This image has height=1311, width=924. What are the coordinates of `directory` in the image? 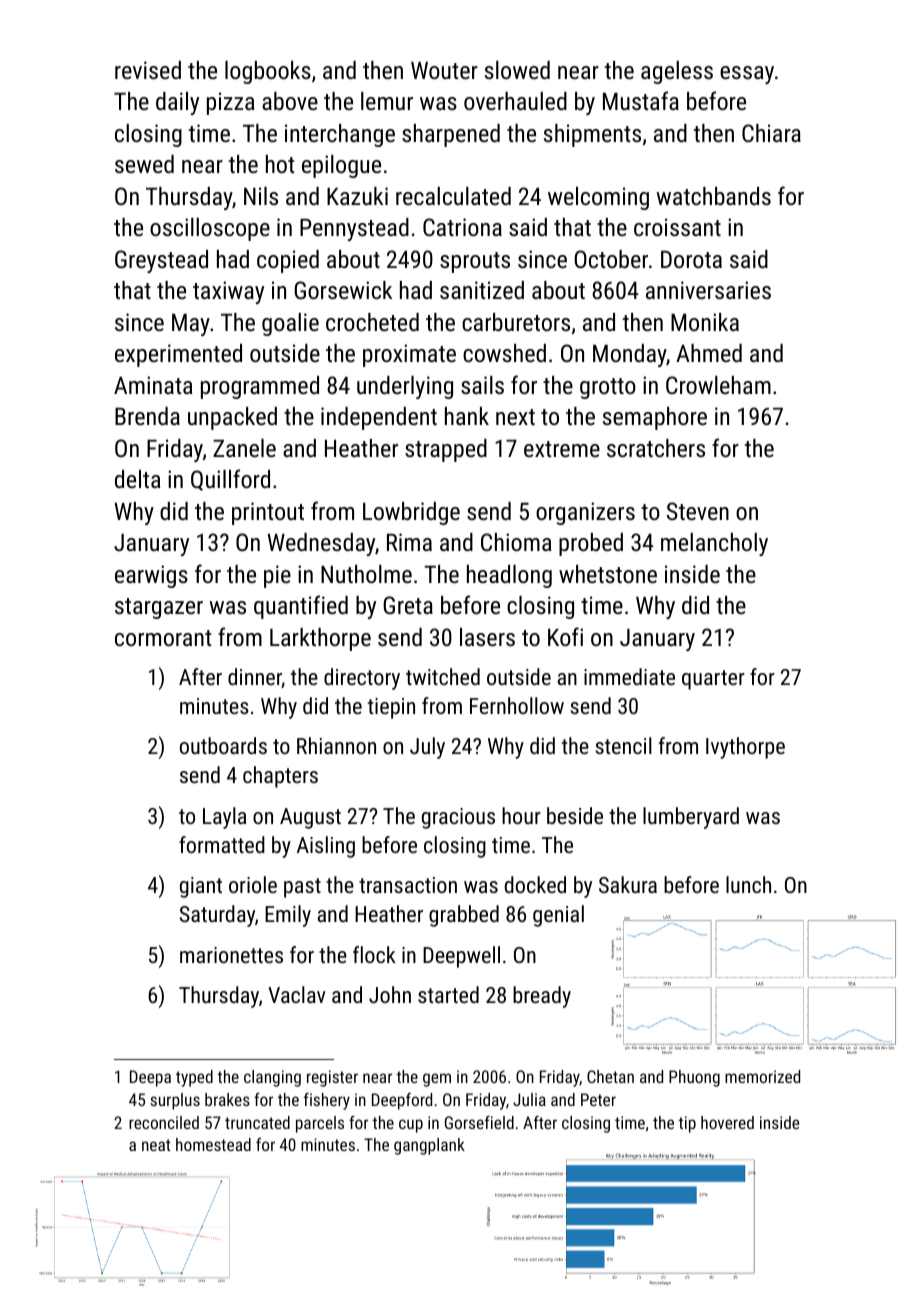 It's located at (362, 679).
